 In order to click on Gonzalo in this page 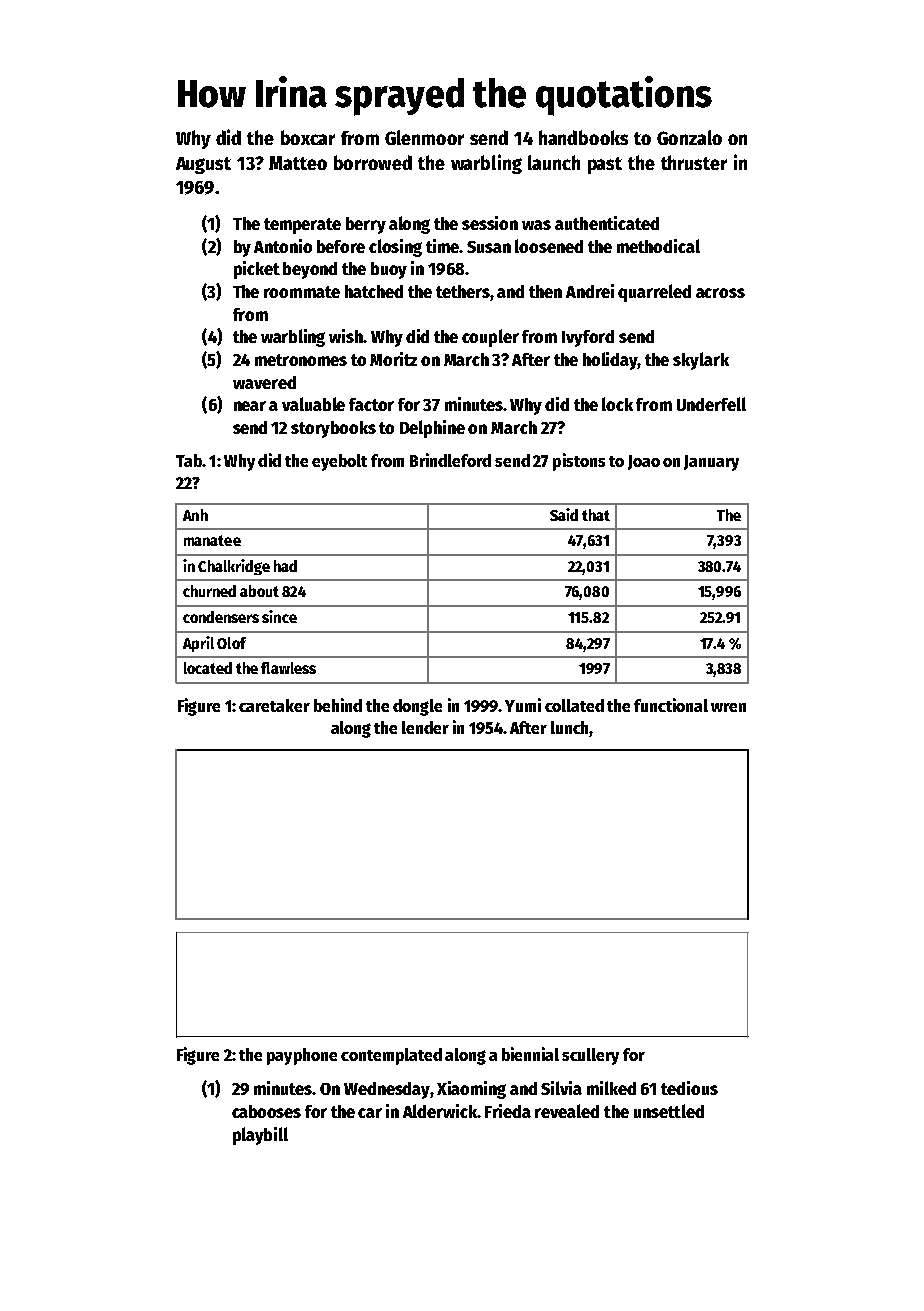, I will do `click(689, 137)`.
